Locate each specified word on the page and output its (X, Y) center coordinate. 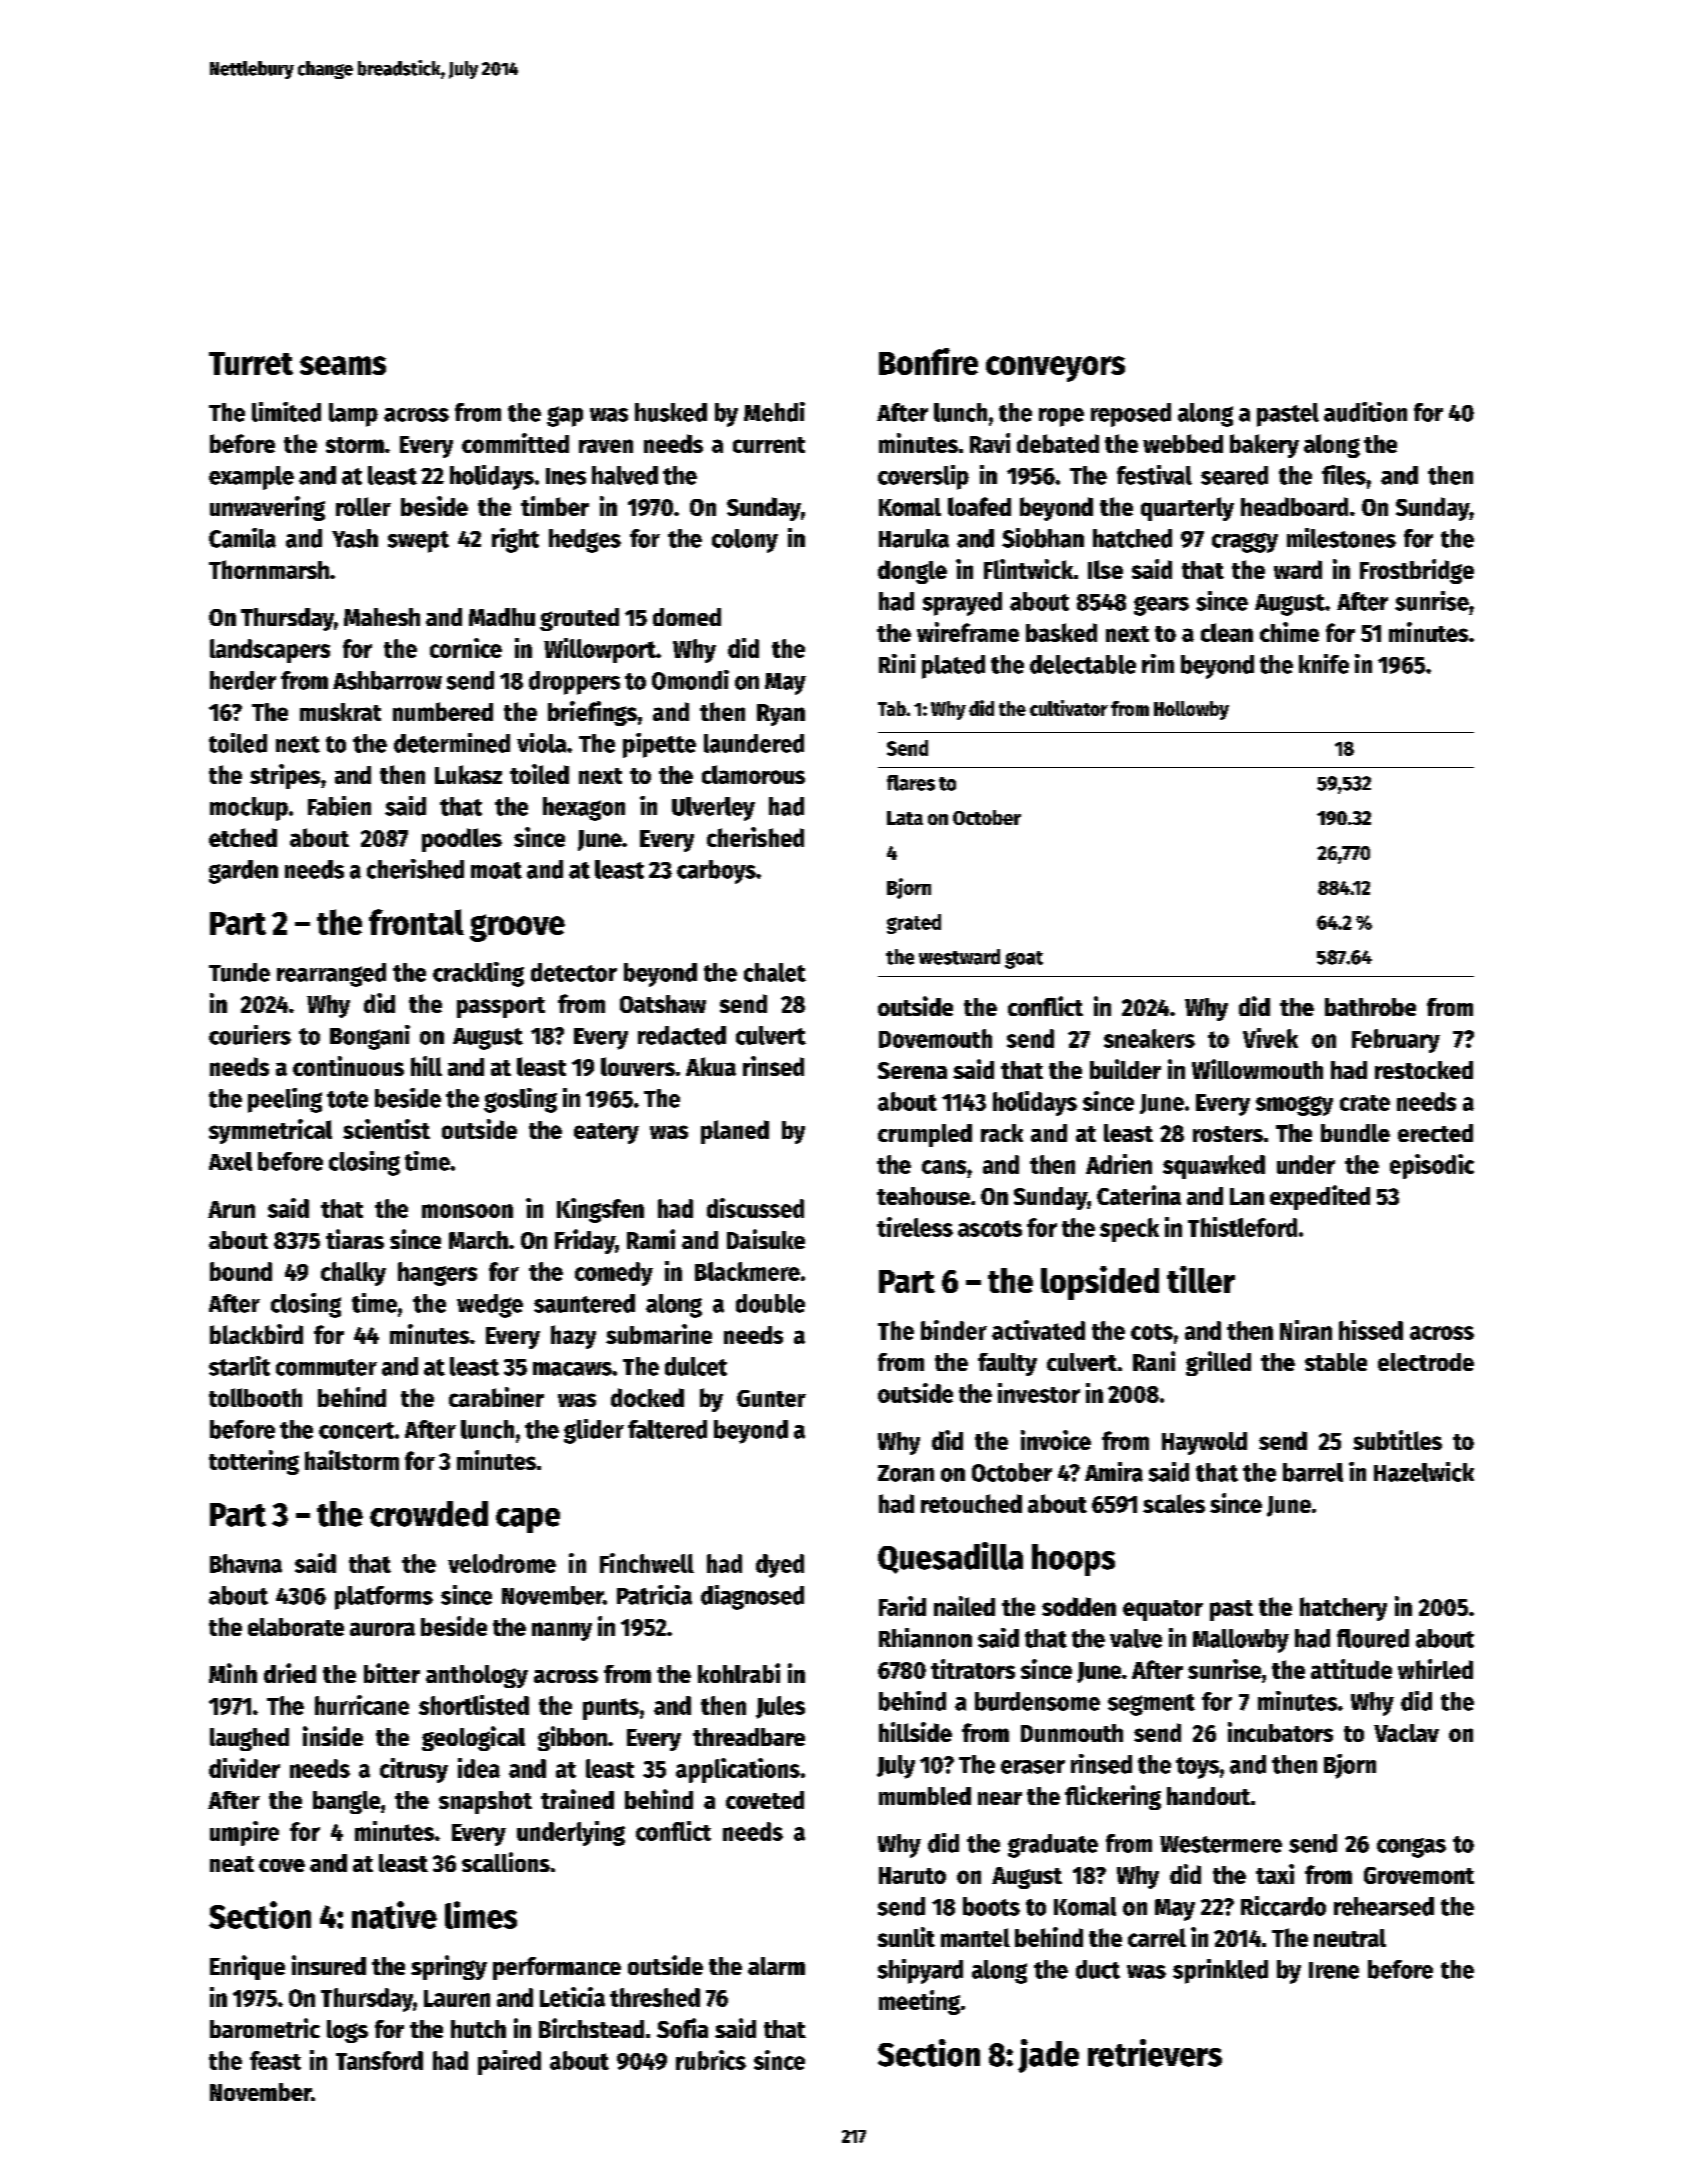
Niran (1306, 1330)
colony (745, 541)
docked (647, 1397)
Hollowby (1191, 710)
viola (541, 743)
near (1000, 1798)
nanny (562, 1631)
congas (1411, 1848)
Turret (251, 363)
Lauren (457, 1998)
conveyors (1055, 369)
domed (687, 617)
